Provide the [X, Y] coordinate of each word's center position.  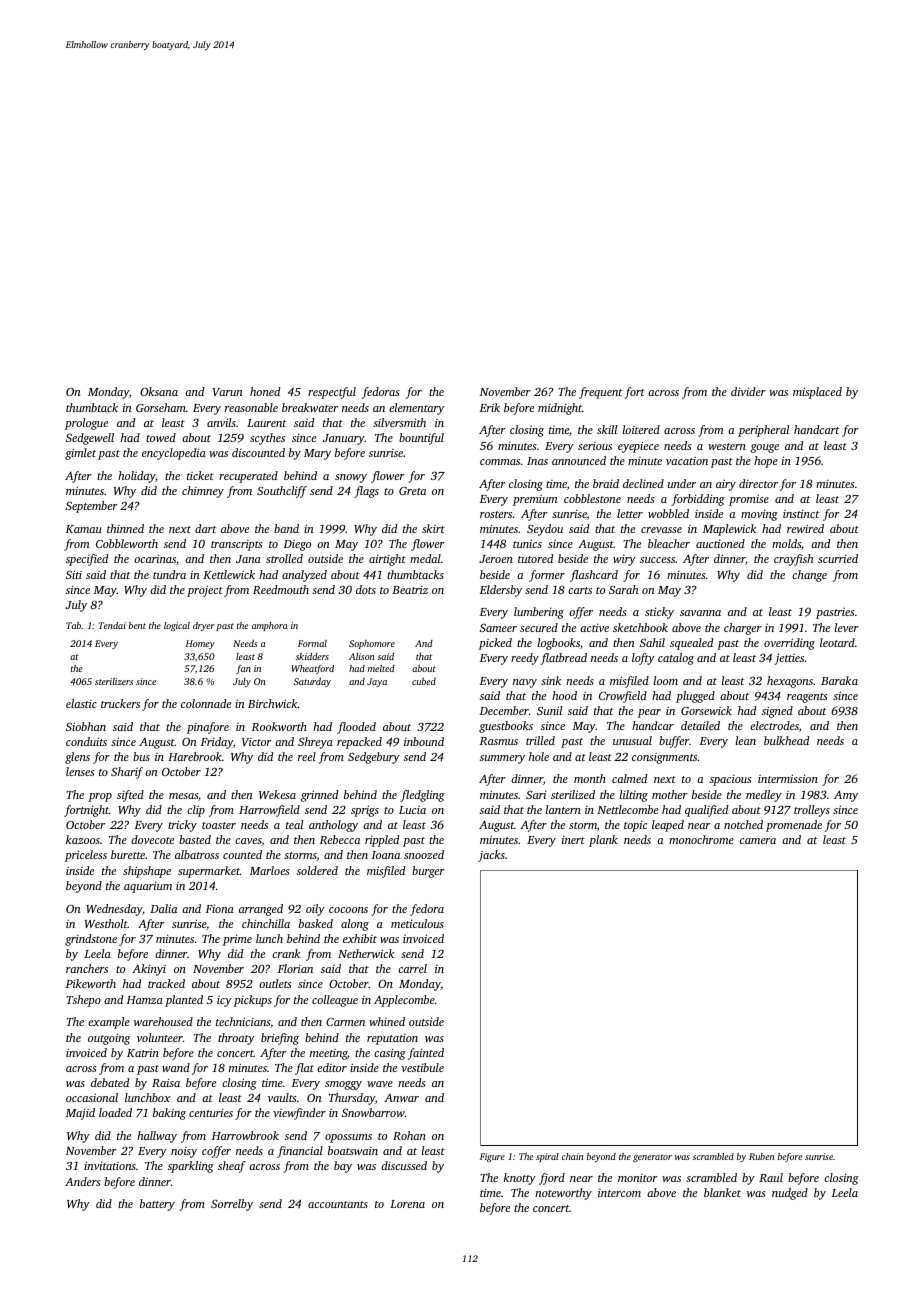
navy [525, 683]
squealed [691, 644]
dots [366, 589]
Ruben [761, 1156]
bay [343, 1167]
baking [169, 1114]
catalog [676, 659]
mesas [183, 796]
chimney [203, 492]
